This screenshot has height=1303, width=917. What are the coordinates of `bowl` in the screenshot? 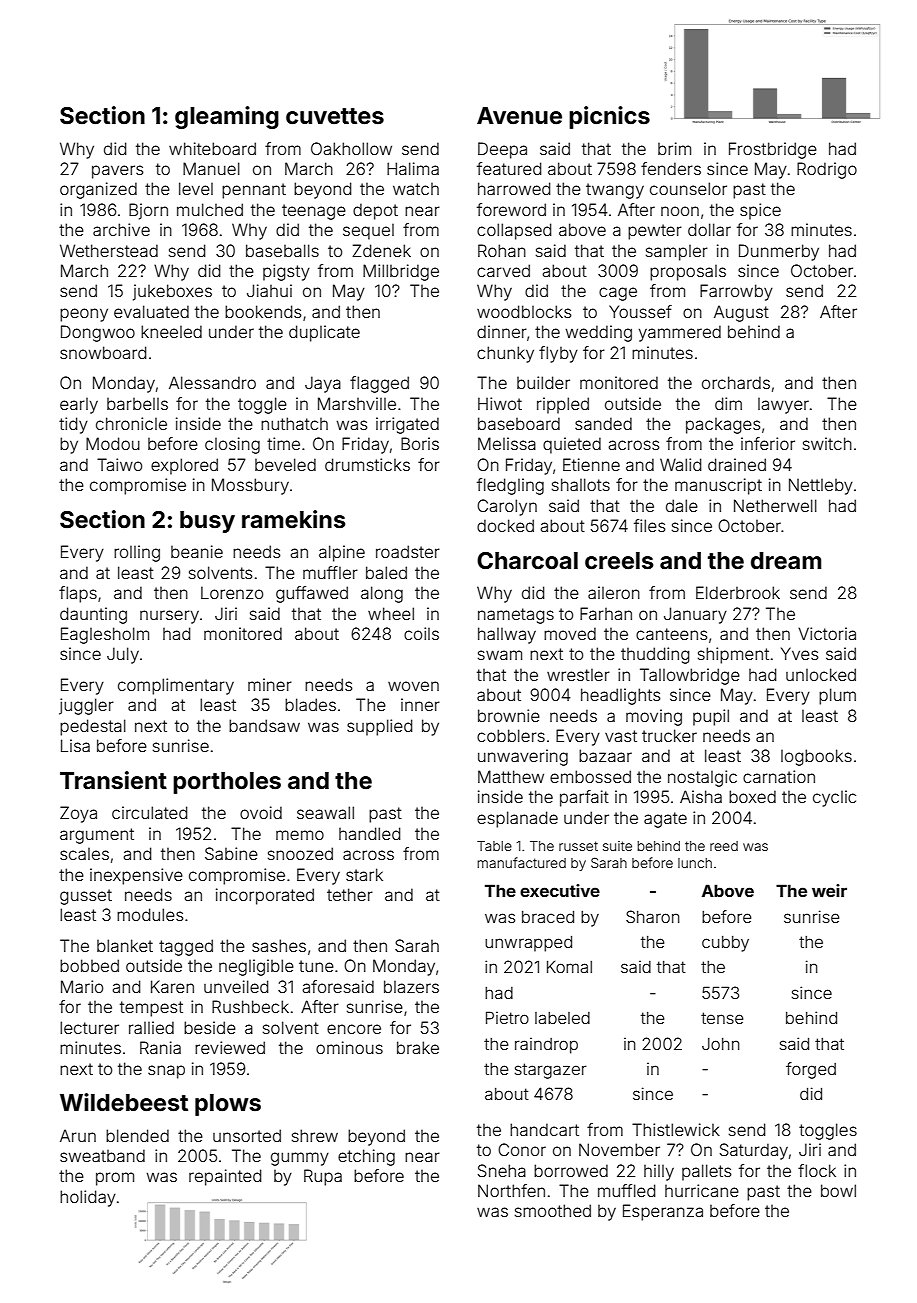 It's located at (838, 1190).
